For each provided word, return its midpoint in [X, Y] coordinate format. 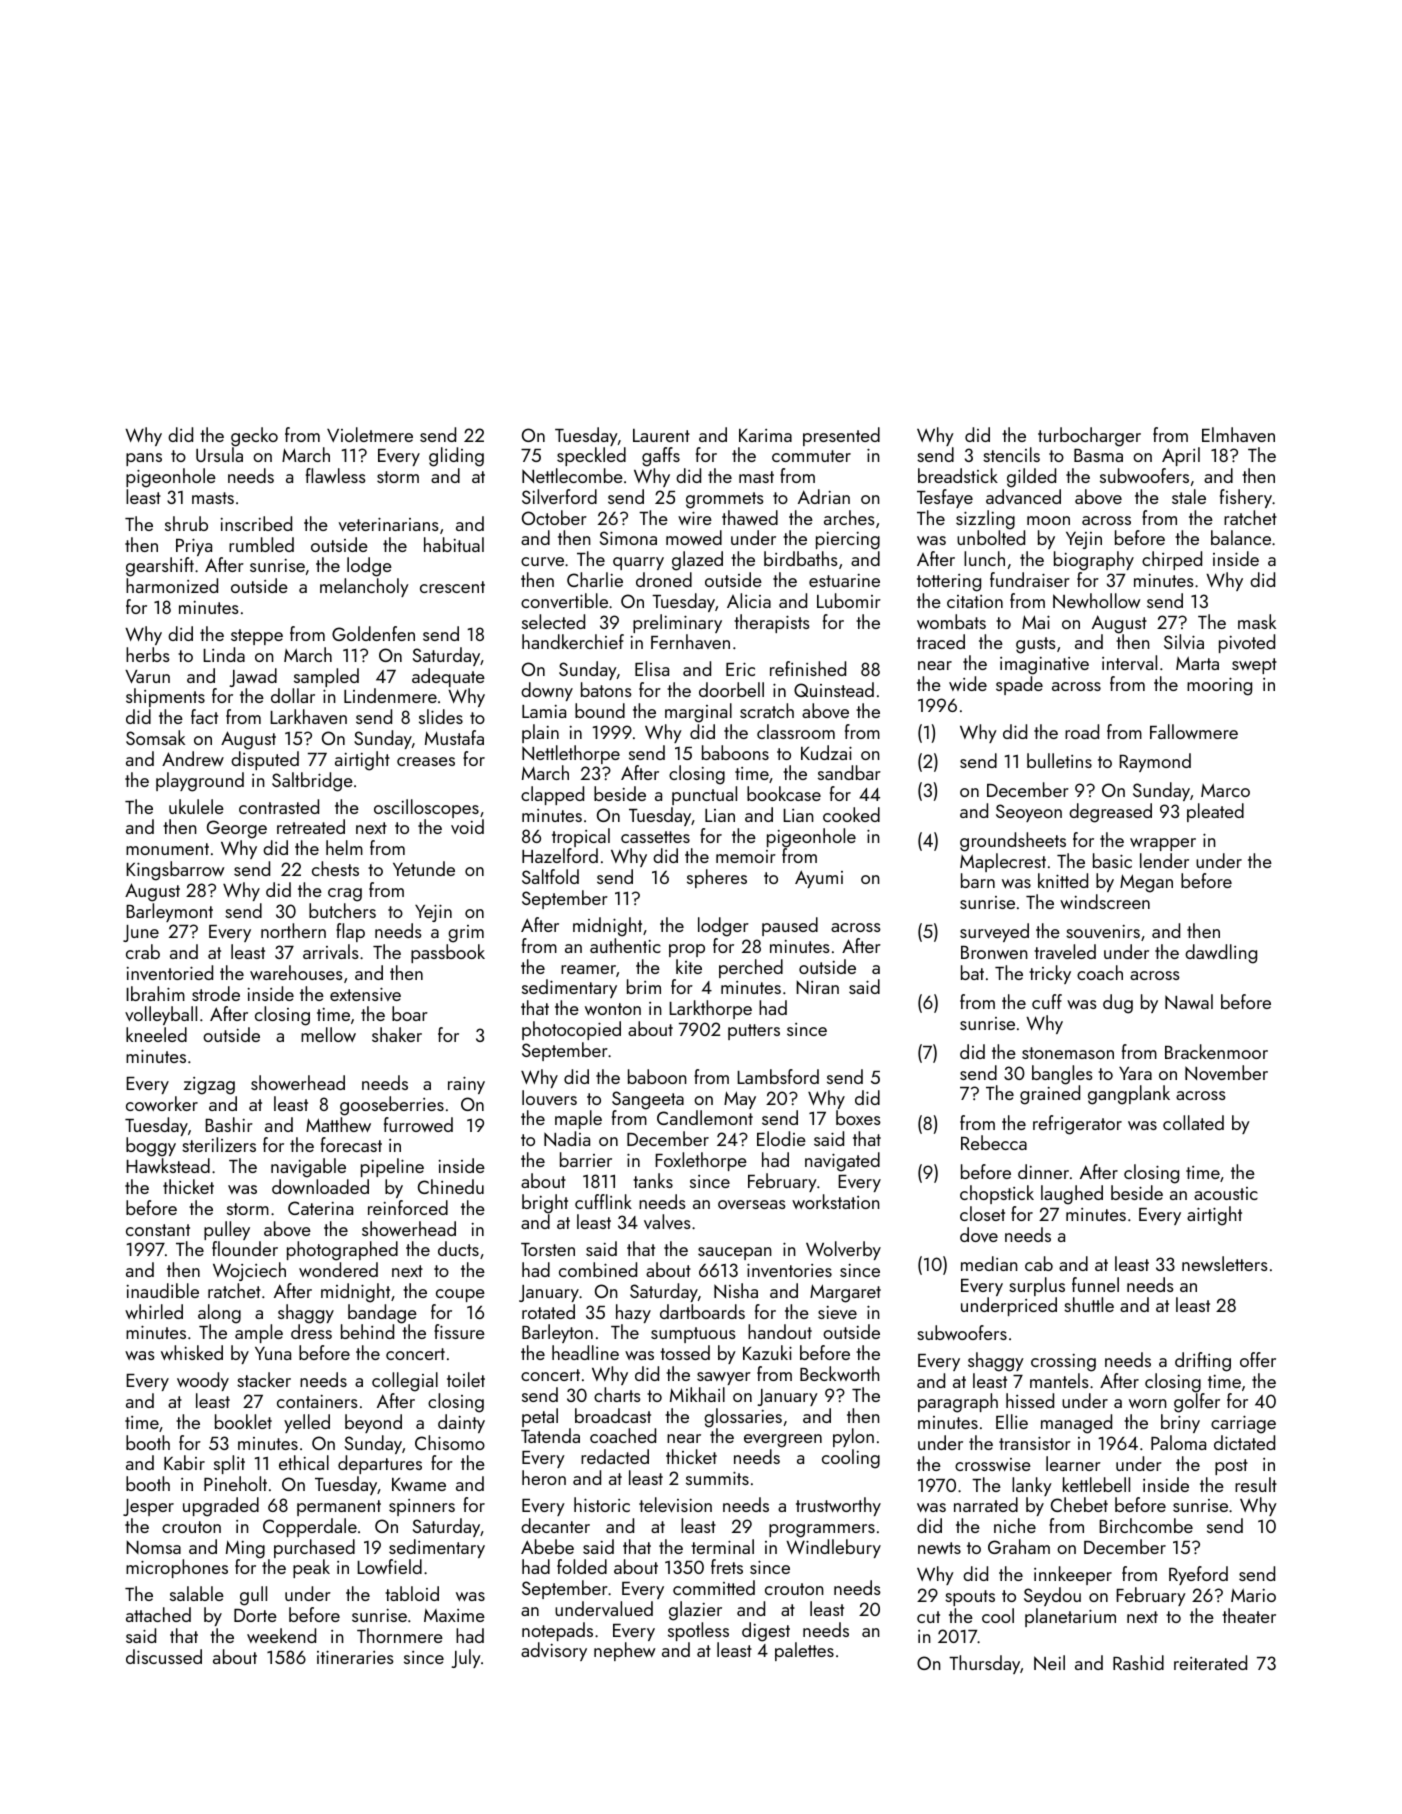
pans [144, 459]
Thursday [984, 1664]
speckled [591, 456]
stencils [1011, 454]
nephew [625, 1651]
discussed [164, 1656]
